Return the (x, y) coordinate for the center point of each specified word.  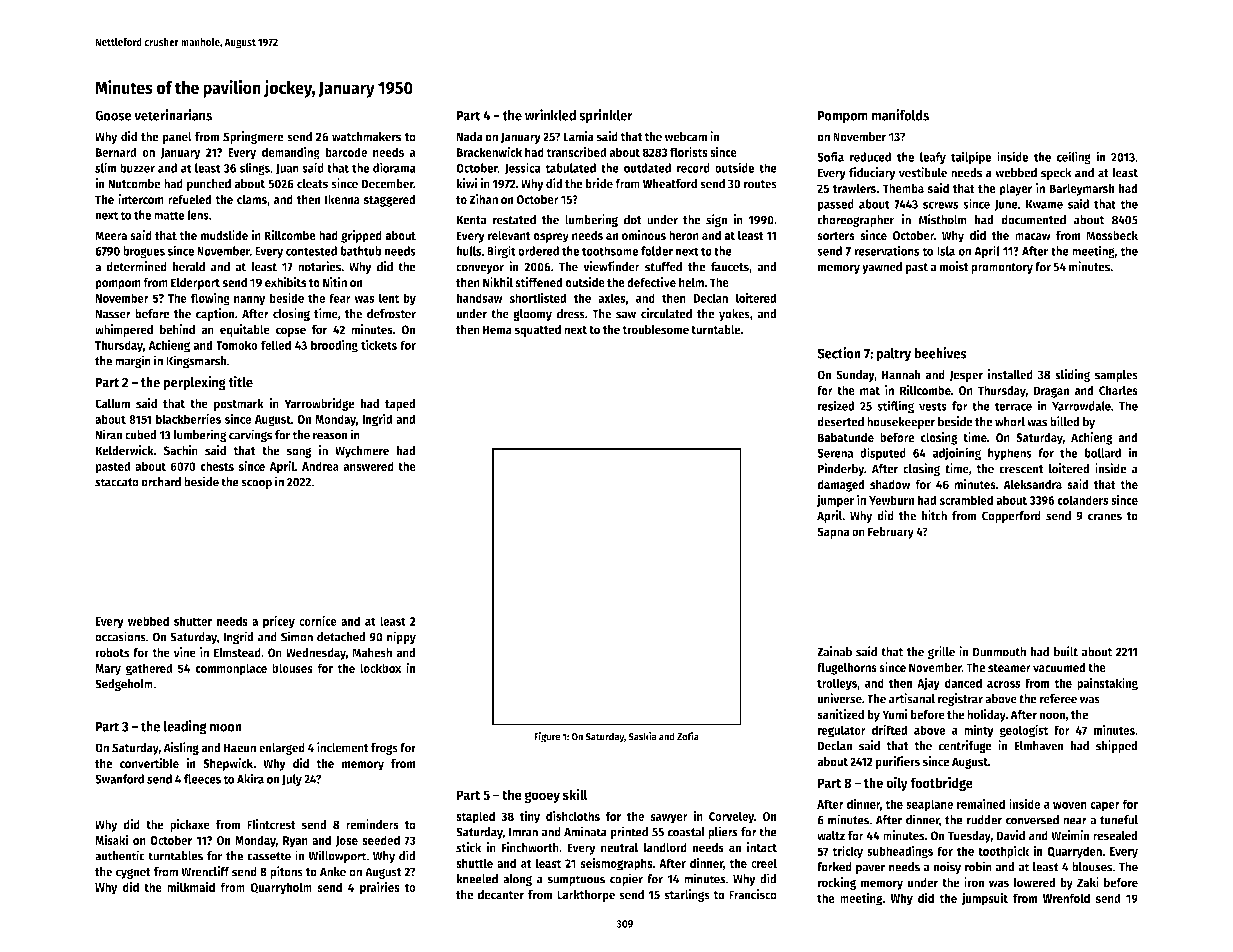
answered (368, 466)
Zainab (834, 651)
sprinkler (606, 116)
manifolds (900, 115)
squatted (537, 330)
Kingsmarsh (196, 362)
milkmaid (191, 886)
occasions (120, 636)
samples (1116, 376)
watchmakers (366, 137)
